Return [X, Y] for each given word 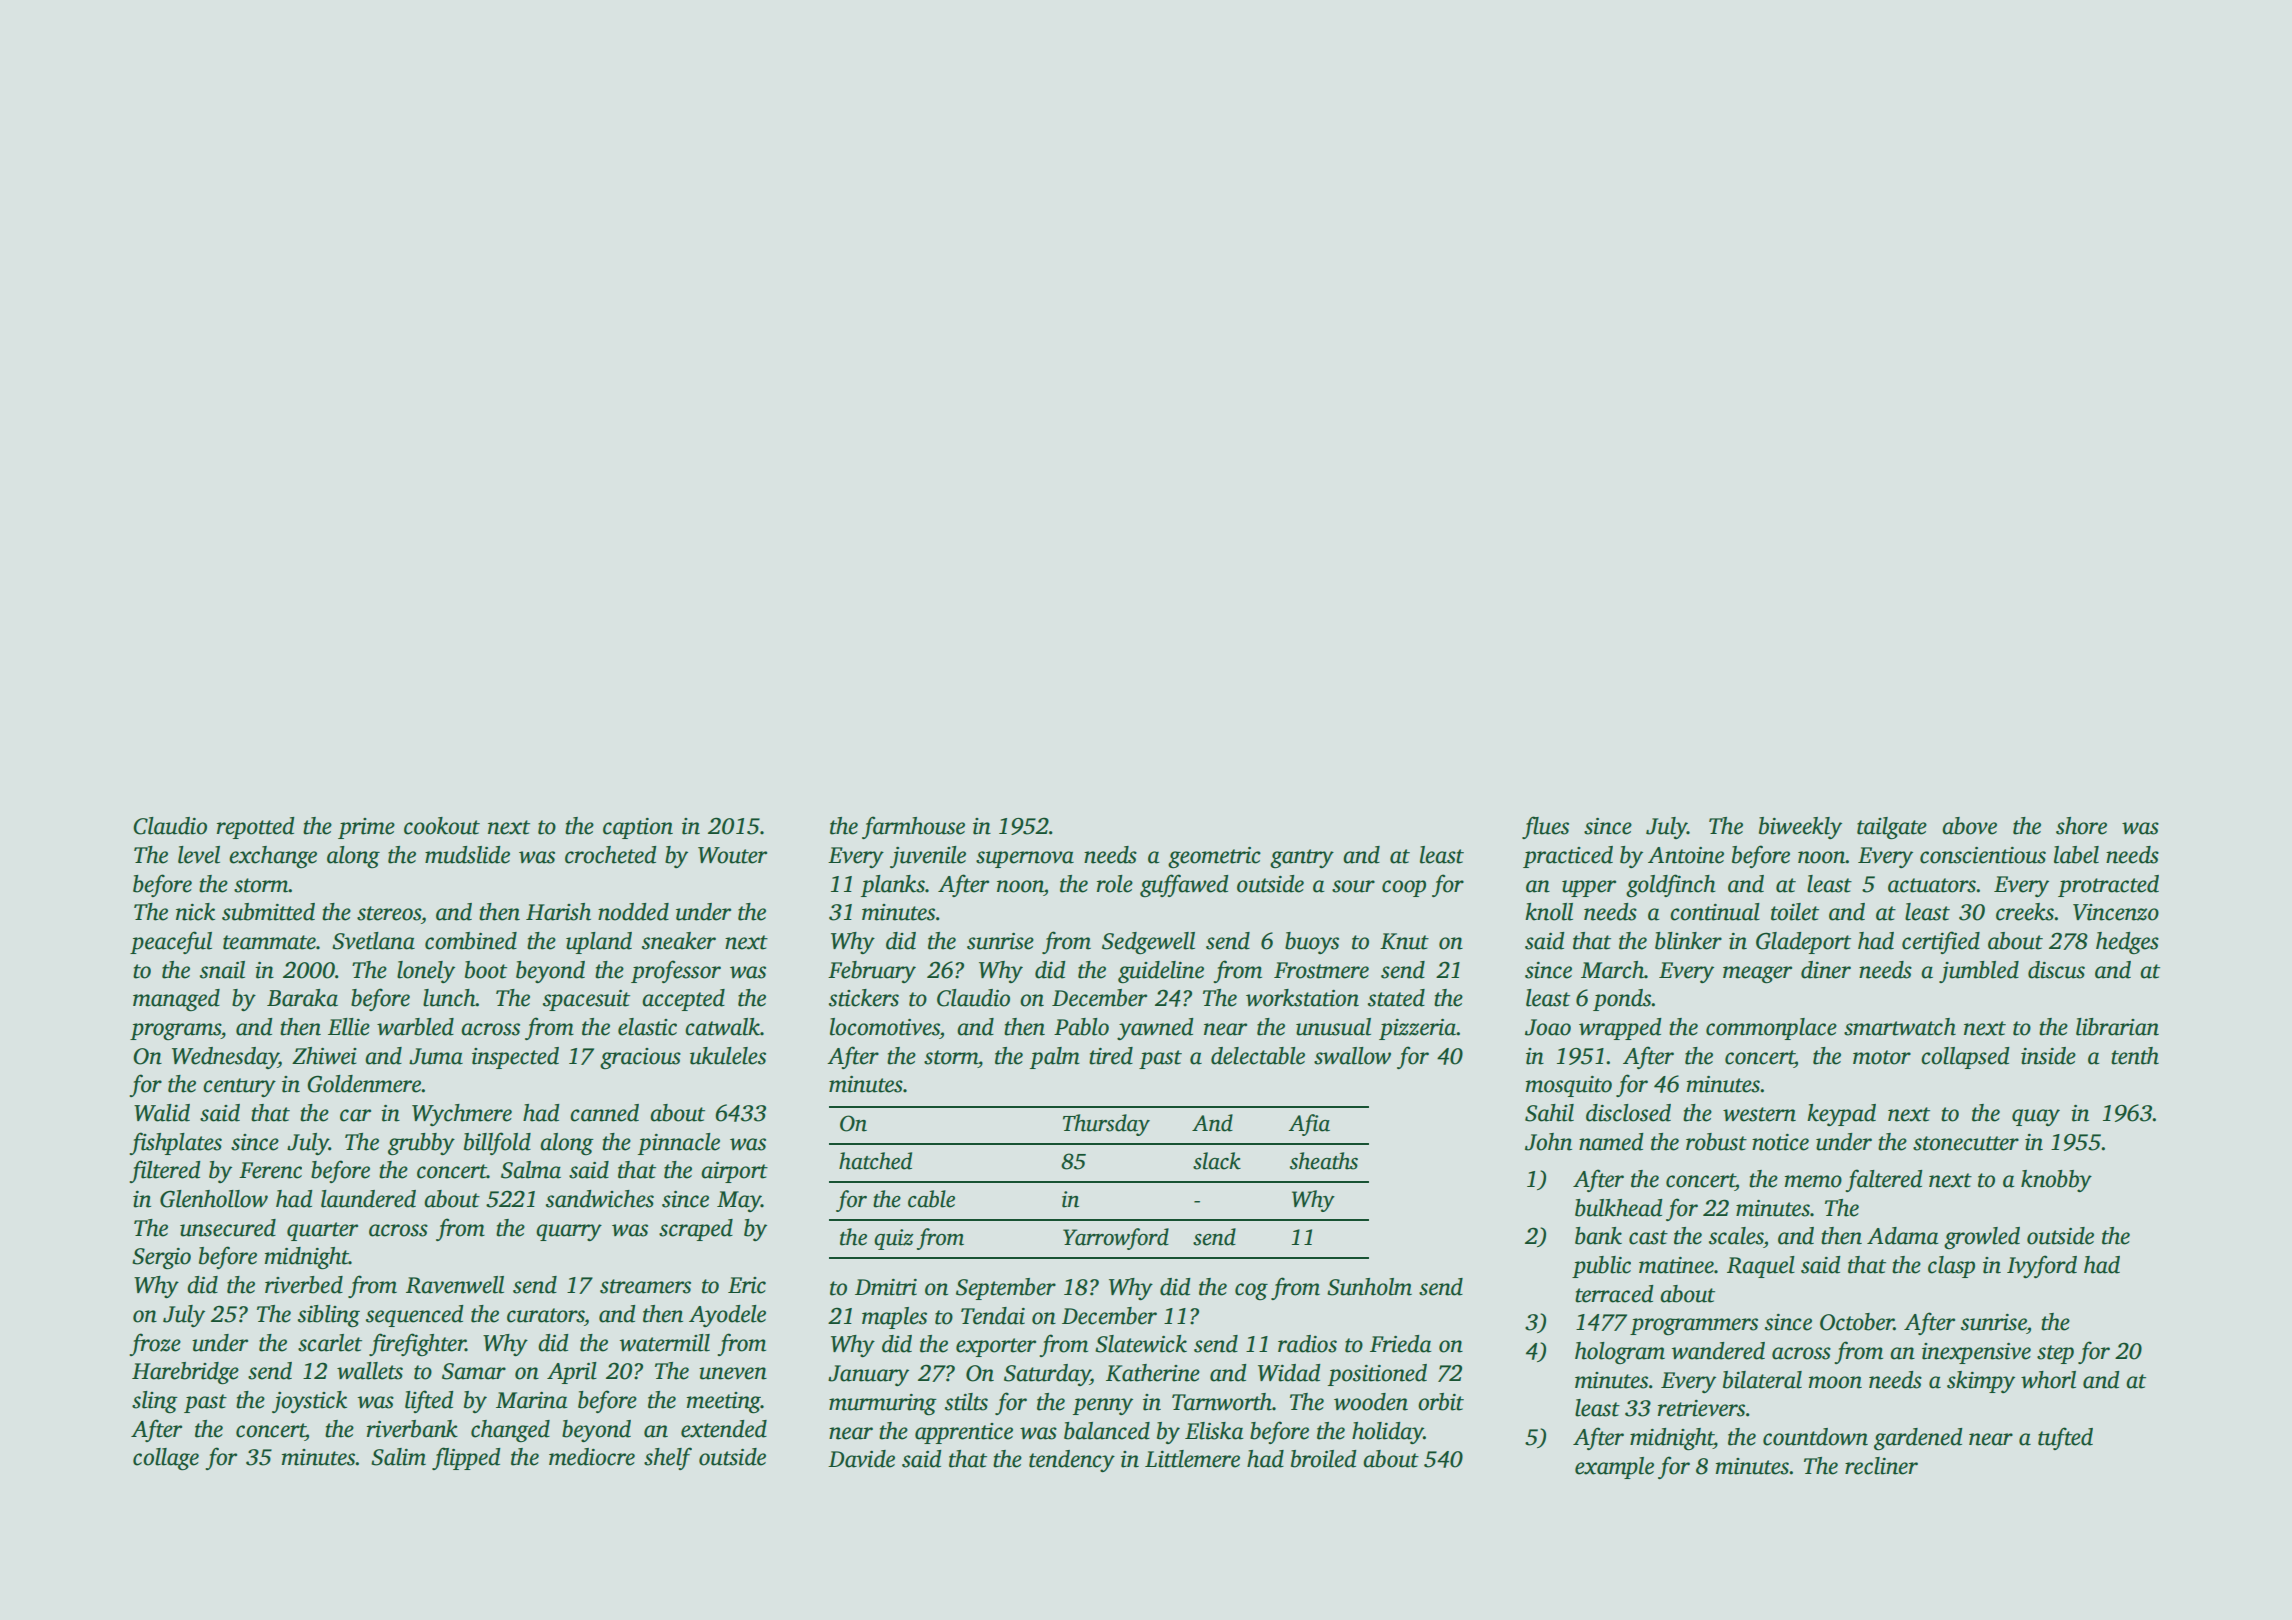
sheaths [1324, 1161]
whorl [2048, 1380]
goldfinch [1671, 885]
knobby [2056, 1181]
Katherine [1153, 1373]
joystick [309, 1402]
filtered [165, 1171]
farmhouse [913, 827]
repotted [256, 828]
